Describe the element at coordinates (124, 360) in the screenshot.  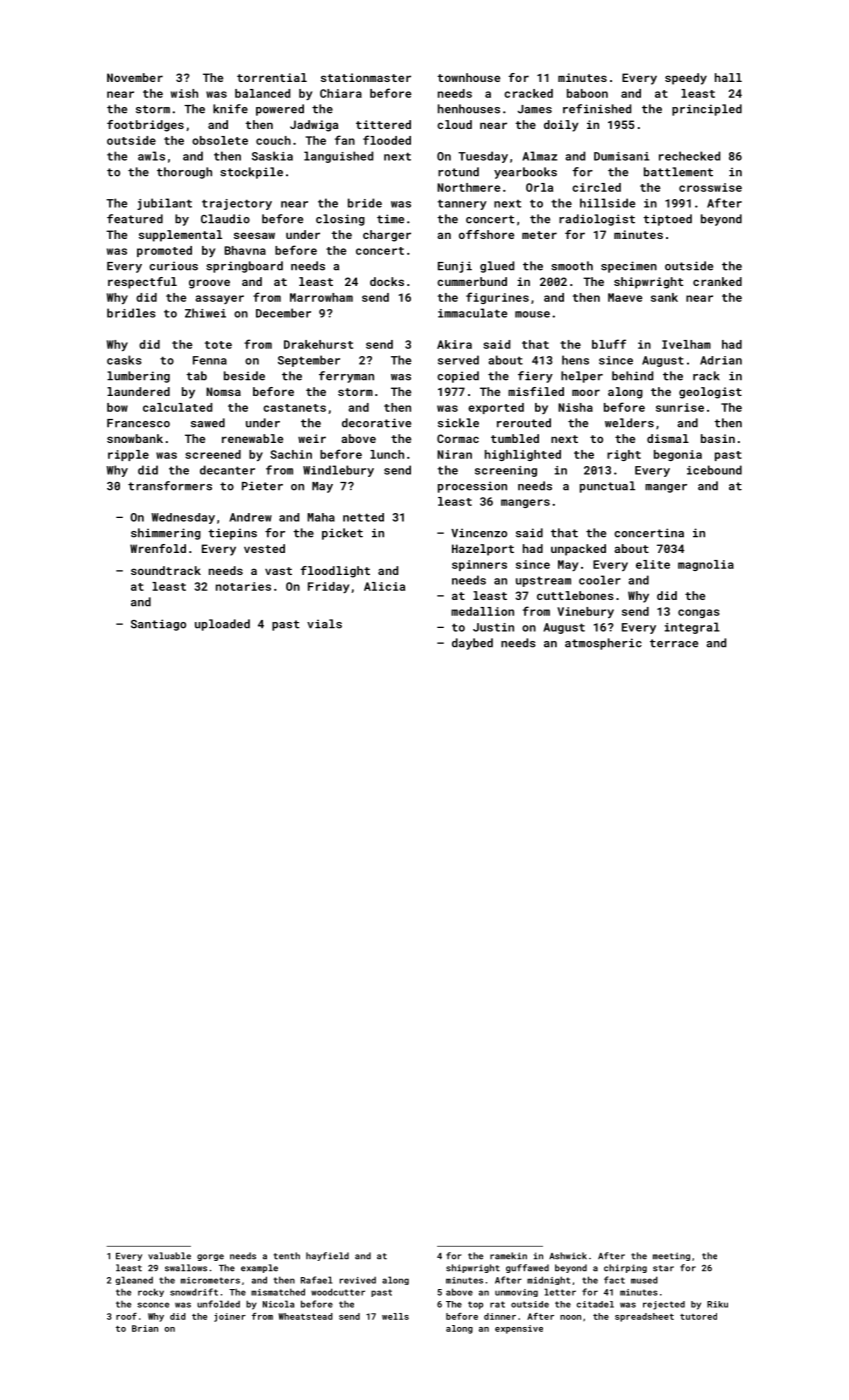
I see `casks` at that location.
